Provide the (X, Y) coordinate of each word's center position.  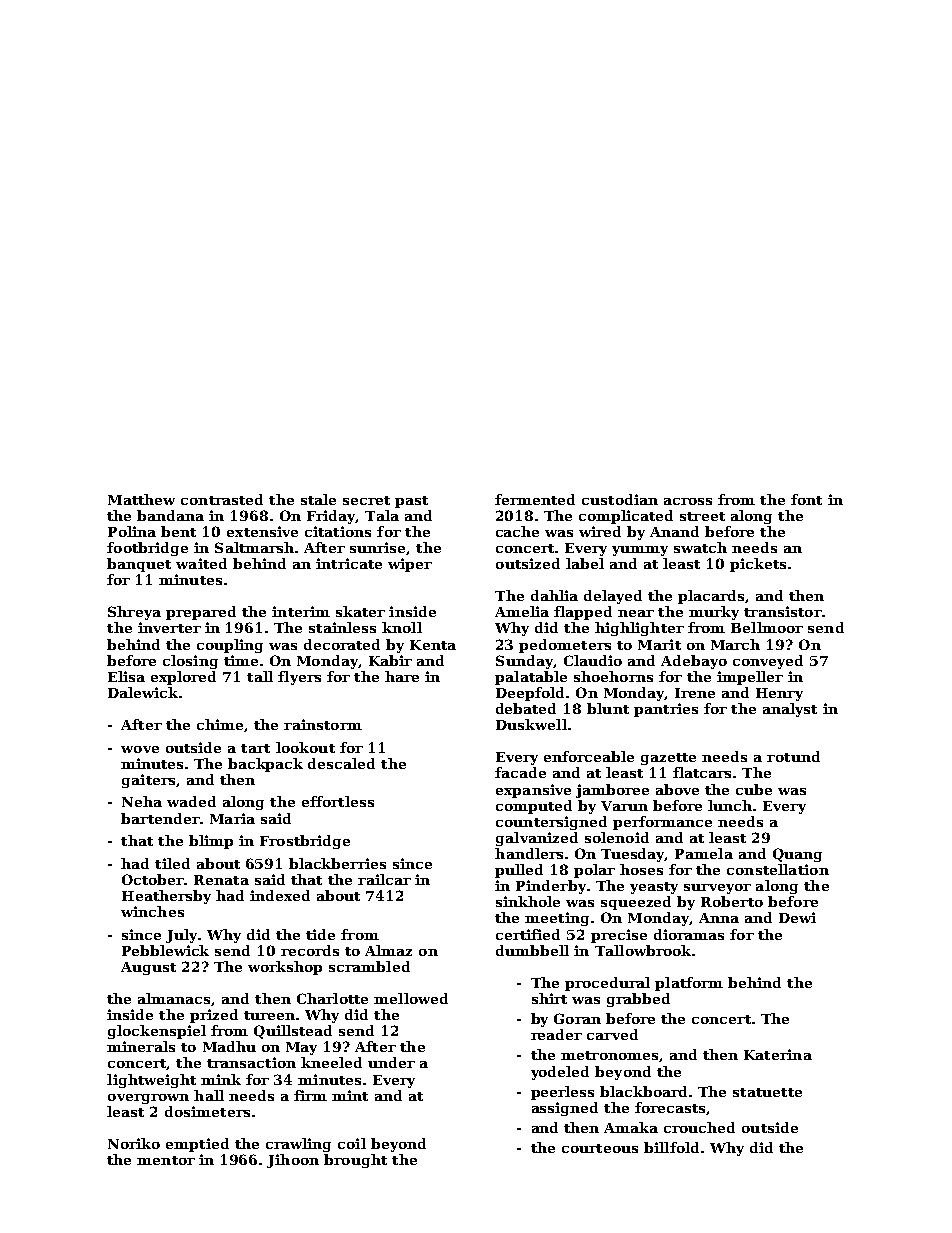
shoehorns (613, 676)
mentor (166, 1160)
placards (711, 597)
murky (714, 613)
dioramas (689, 934)
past (411, 502)
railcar (384, 879)
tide (320, 934)
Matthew (141, 499)
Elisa (126, 676)
